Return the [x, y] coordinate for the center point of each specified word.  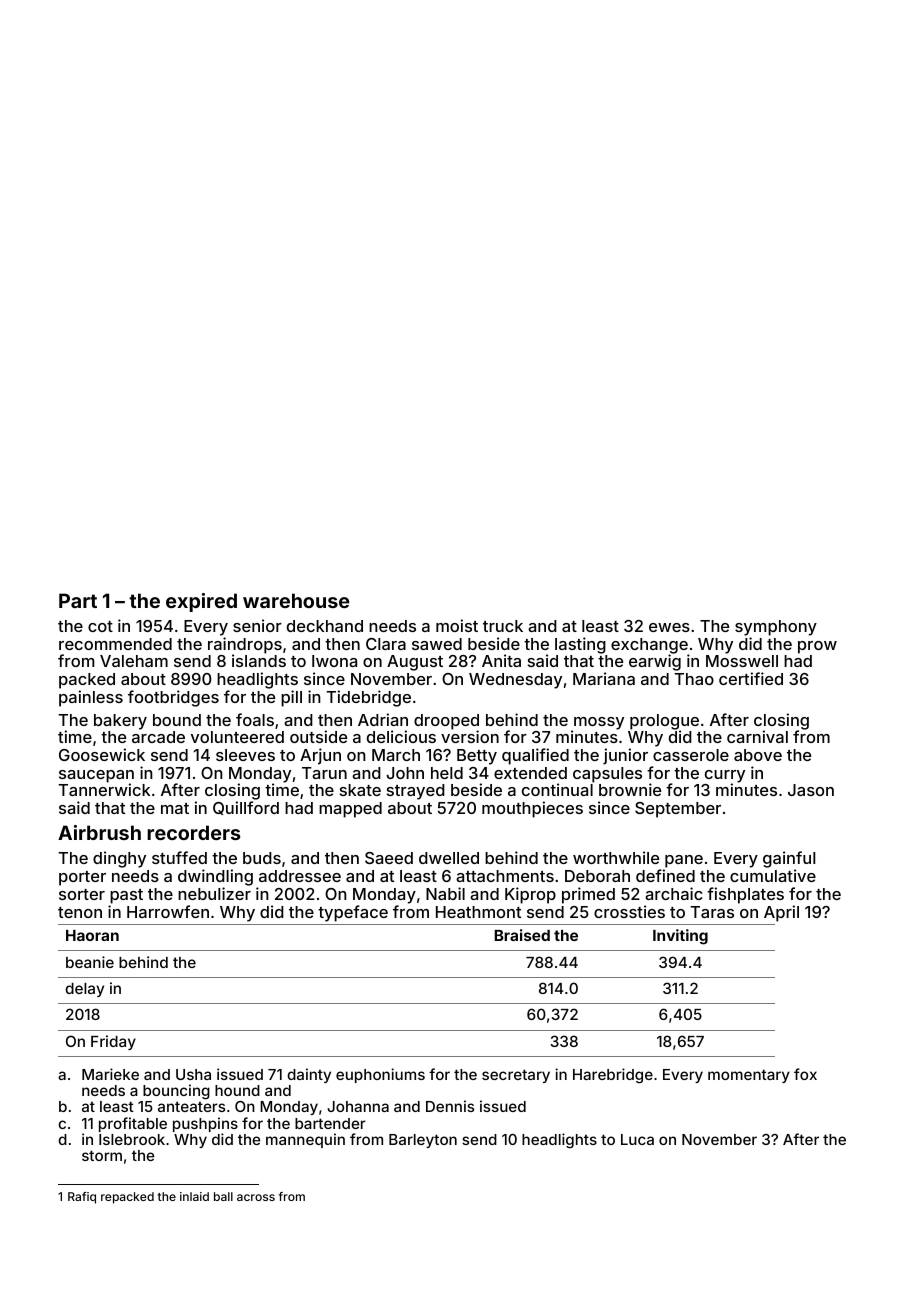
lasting [580, 645]
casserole [691, 755]
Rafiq [82, 1198]
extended [530, 773]
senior [257, 625]
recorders [194, 832]
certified [751, 678]
